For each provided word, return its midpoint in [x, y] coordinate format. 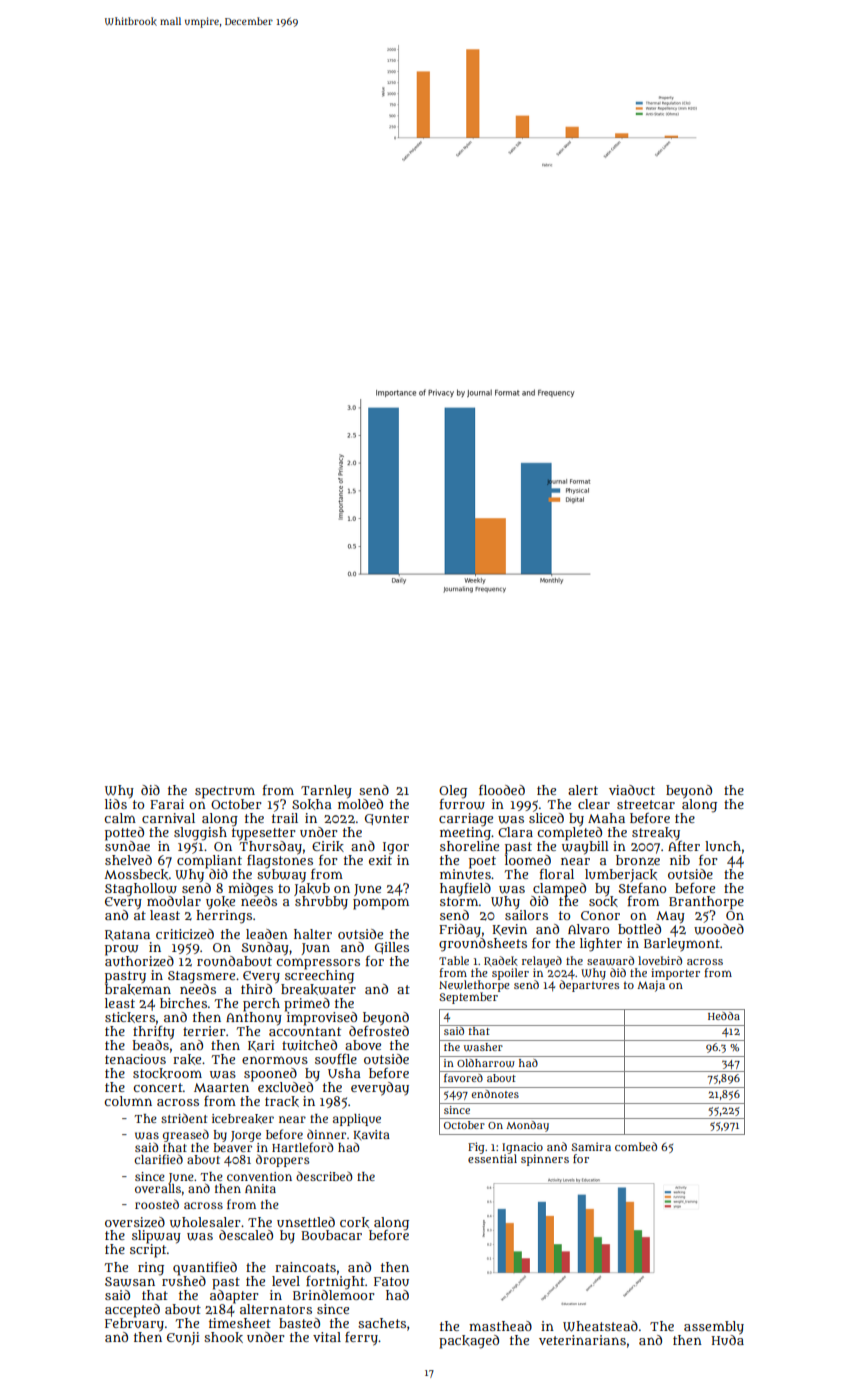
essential [492, 1159]
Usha [344, 1073]
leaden [267, 934]
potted [124, 833]
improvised [322, 1018]
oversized [135, 1222]
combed [636, 1146]
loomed [528, 859]
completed [569, 833]
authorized [139, 961]
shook [223, 1337]
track [282, 1101]
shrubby [321, 903]
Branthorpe [706, 903]
